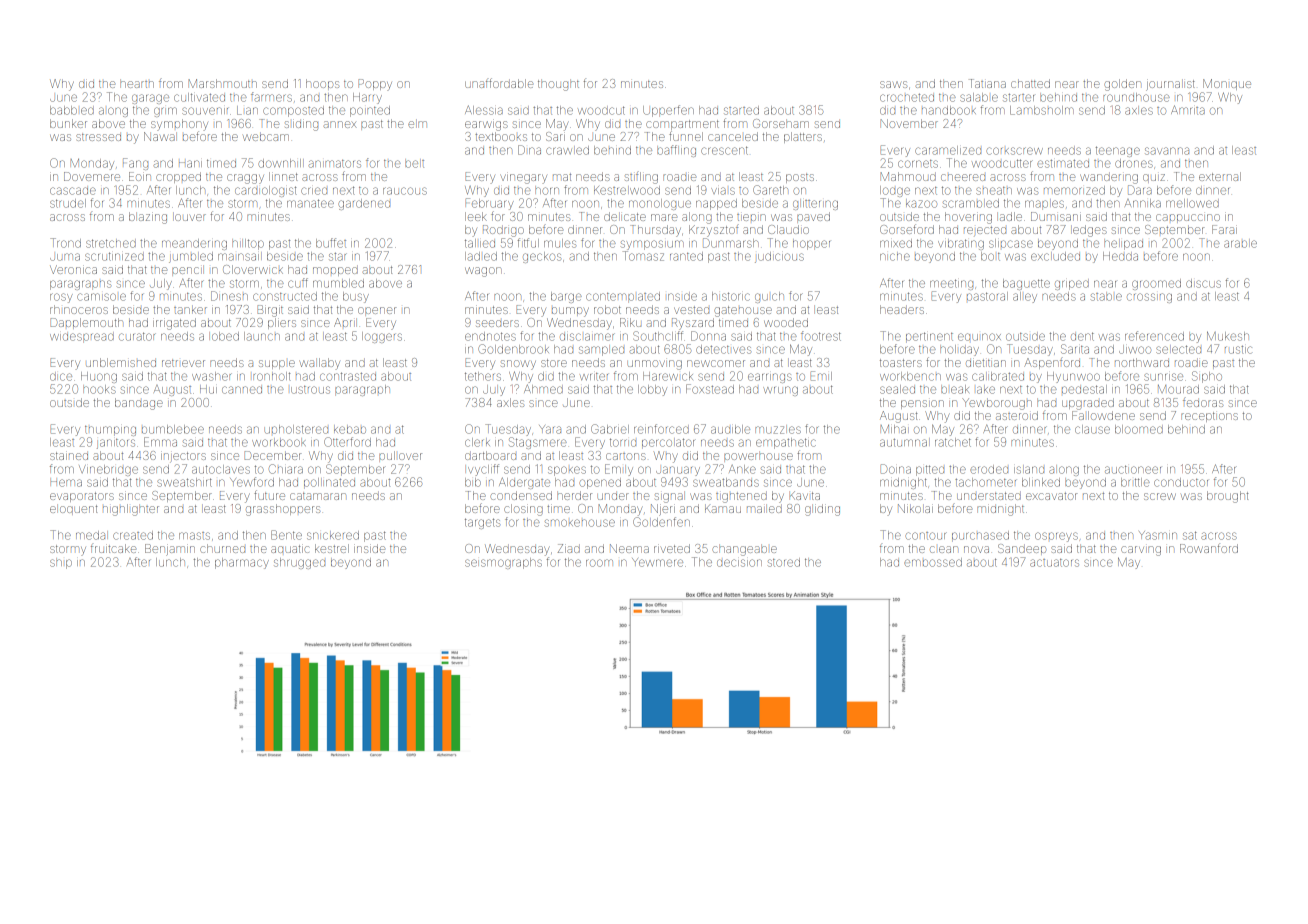 This document has height=924, width=1308. Describe the element at coordinates (933, 562) in the document. I see `embossed` at that location.
